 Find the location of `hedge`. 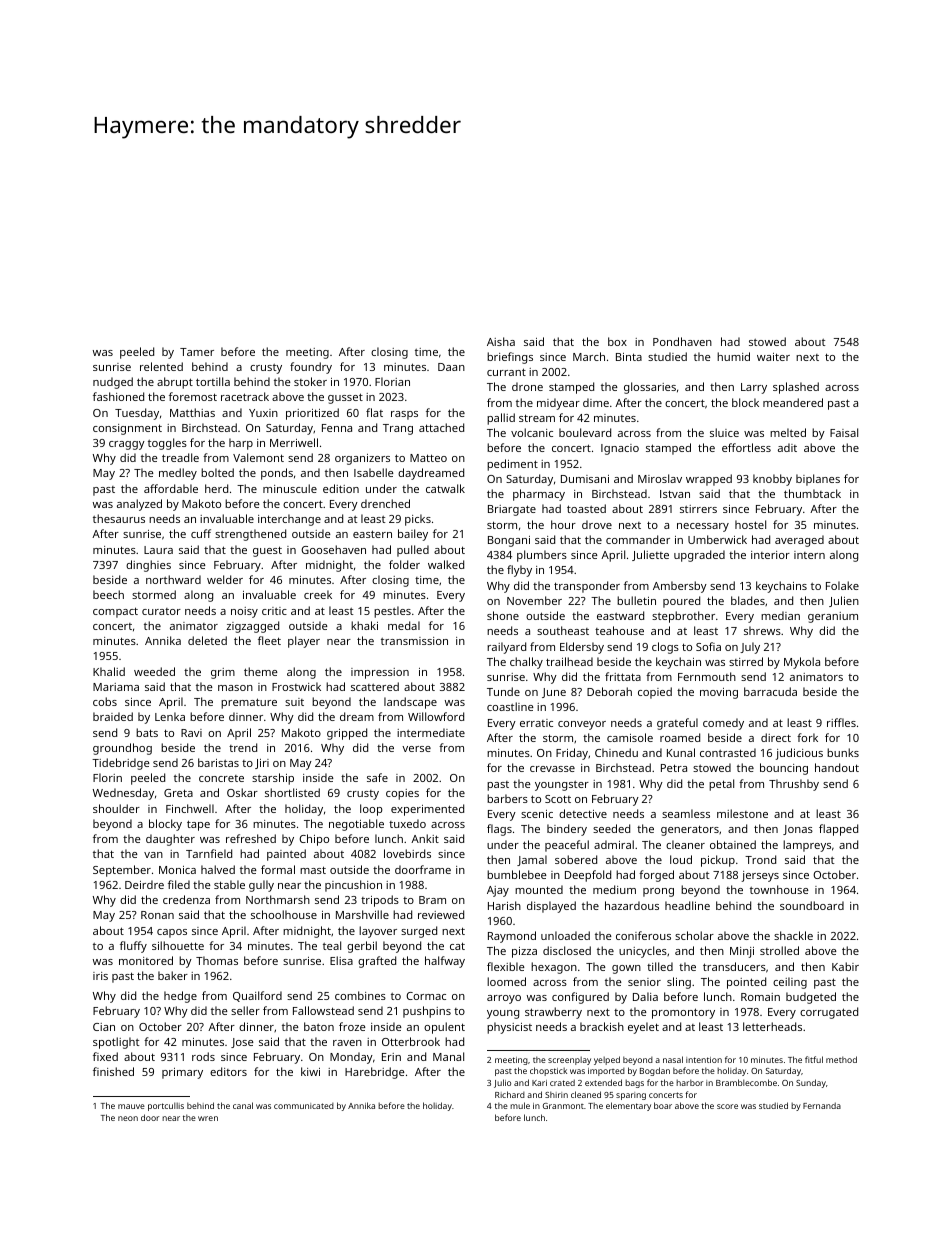

hedge is located at coordinates (180, 997).
